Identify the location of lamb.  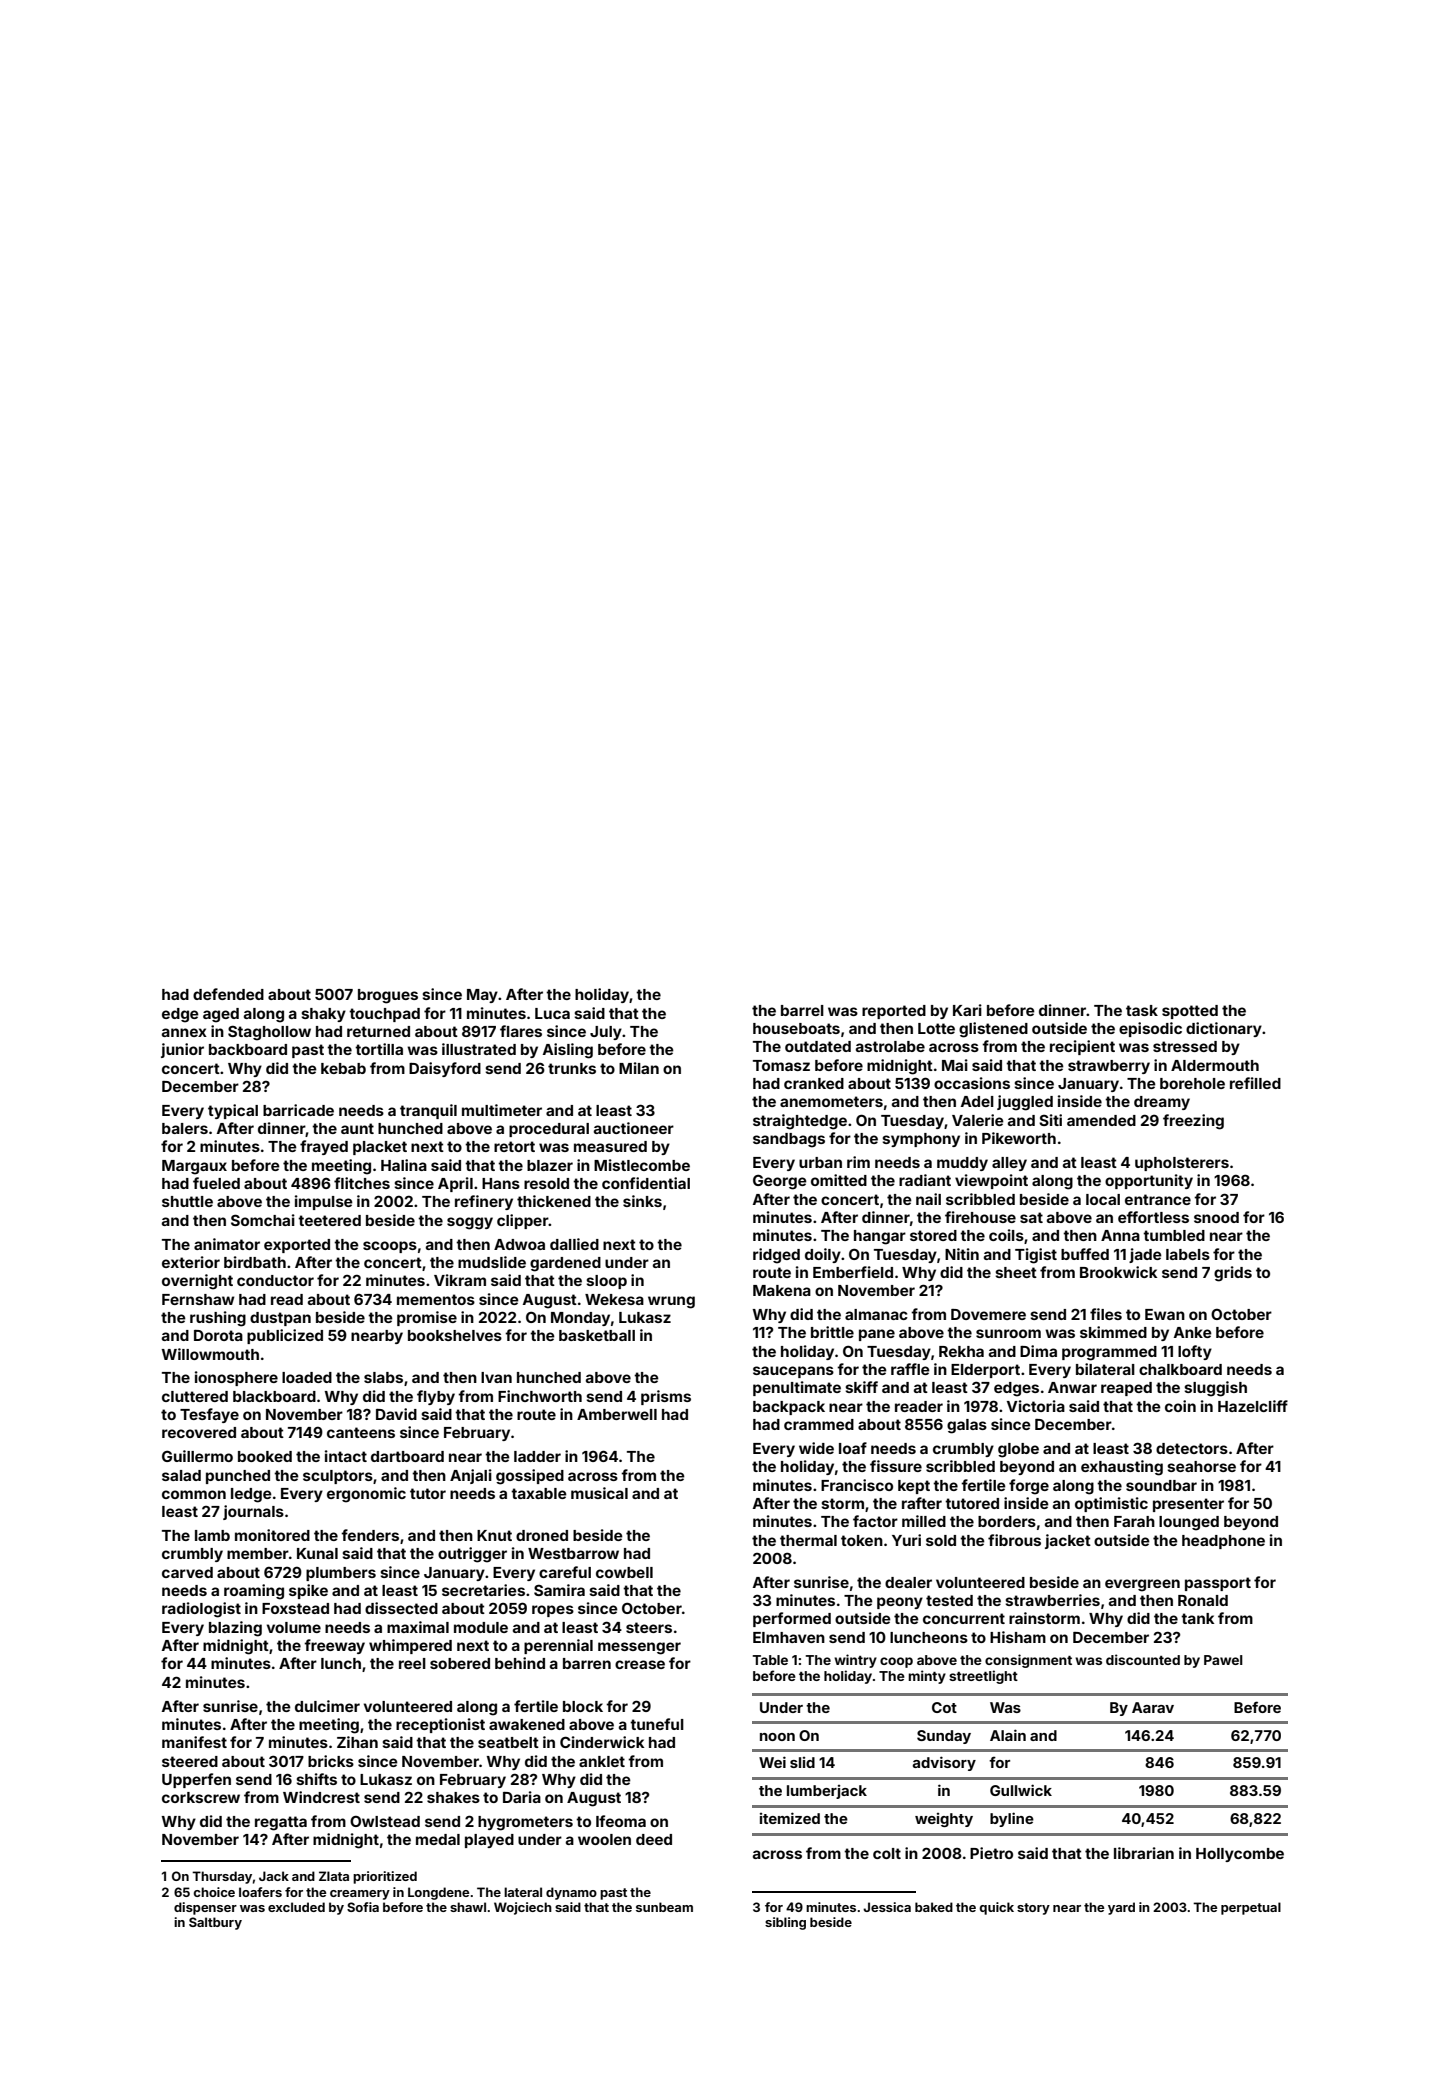
(212, 1535).
